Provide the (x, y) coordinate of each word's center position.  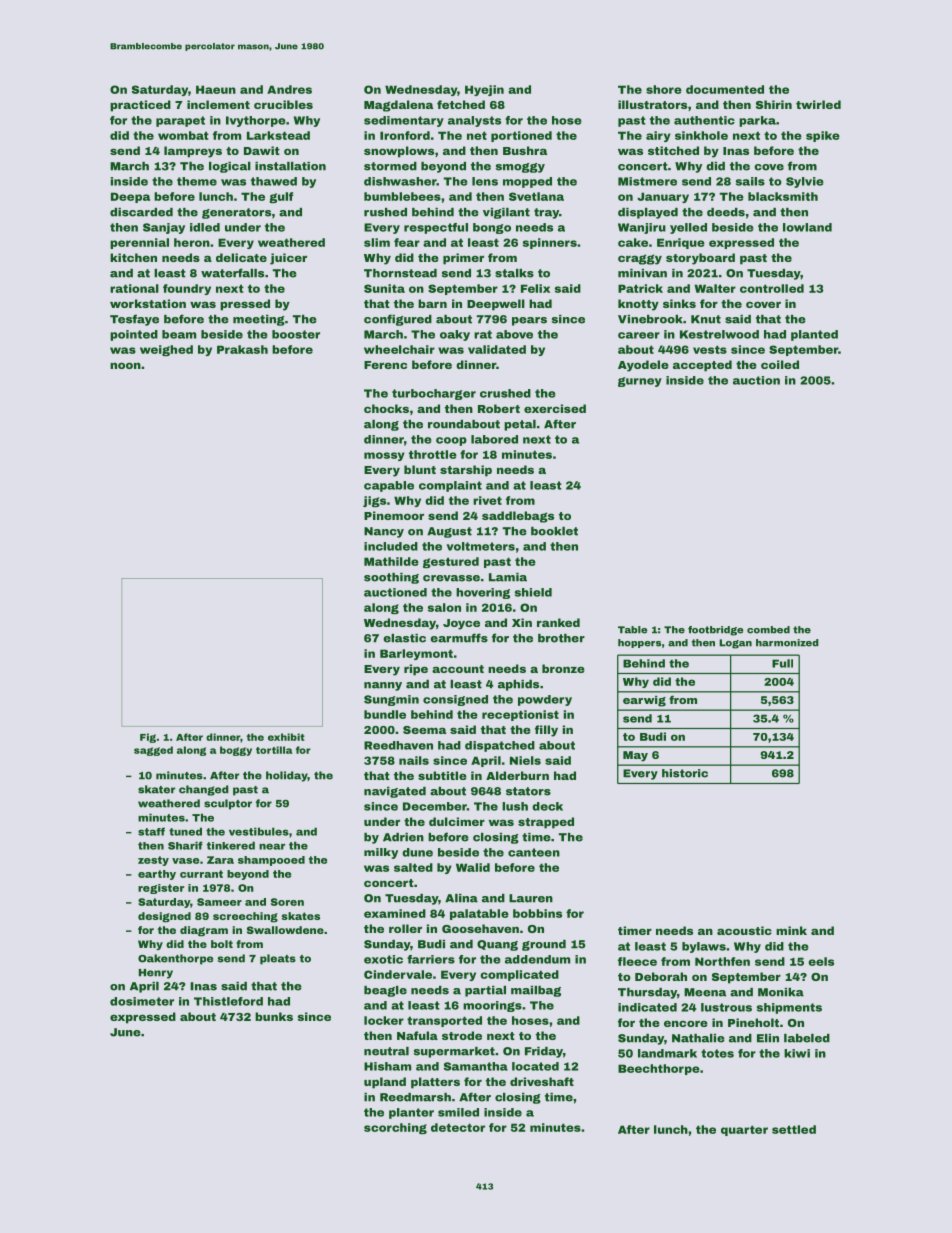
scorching (395, 1128)
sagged (153, 751)
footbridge (715, 631)
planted (814, 335)
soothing (391, 578)
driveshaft (542, 1081)
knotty (638, 305)
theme (197, 181)
